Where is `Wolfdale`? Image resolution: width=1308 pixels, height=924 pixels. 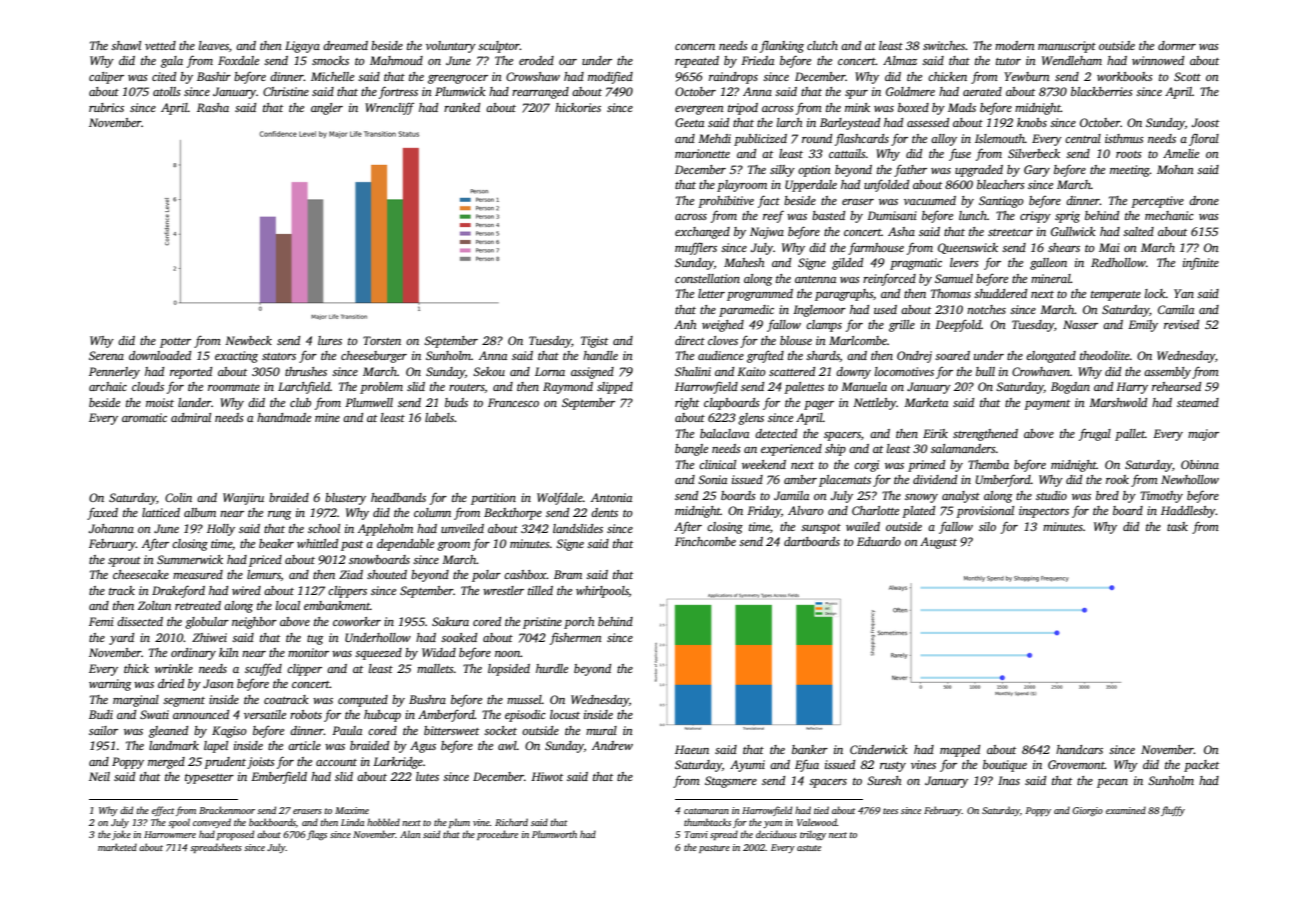
Wolfdale is located at coordinates (560, 498).
